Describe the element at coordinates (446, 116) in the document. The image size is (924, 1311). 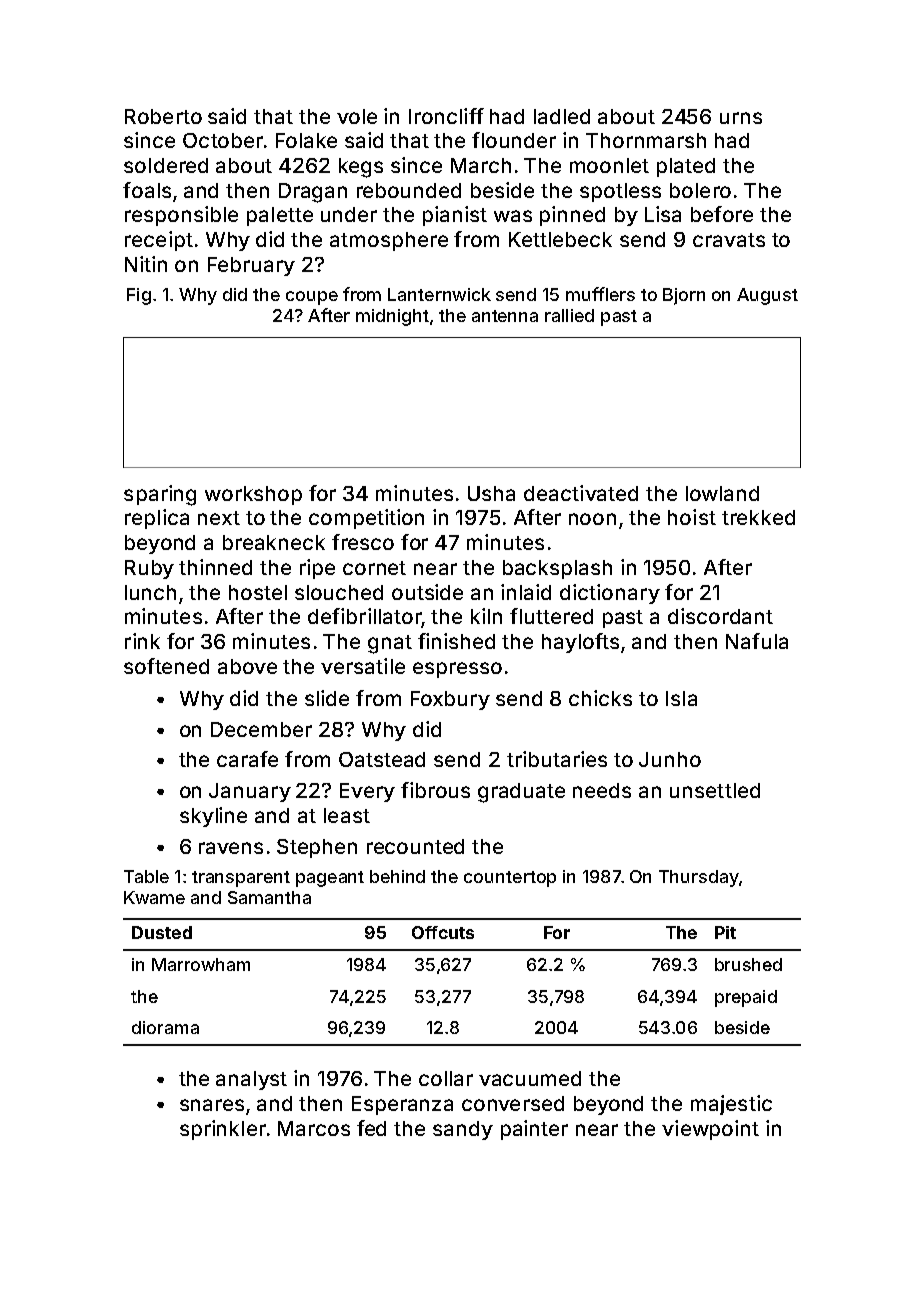
I see `Ironcliff` at that location.
